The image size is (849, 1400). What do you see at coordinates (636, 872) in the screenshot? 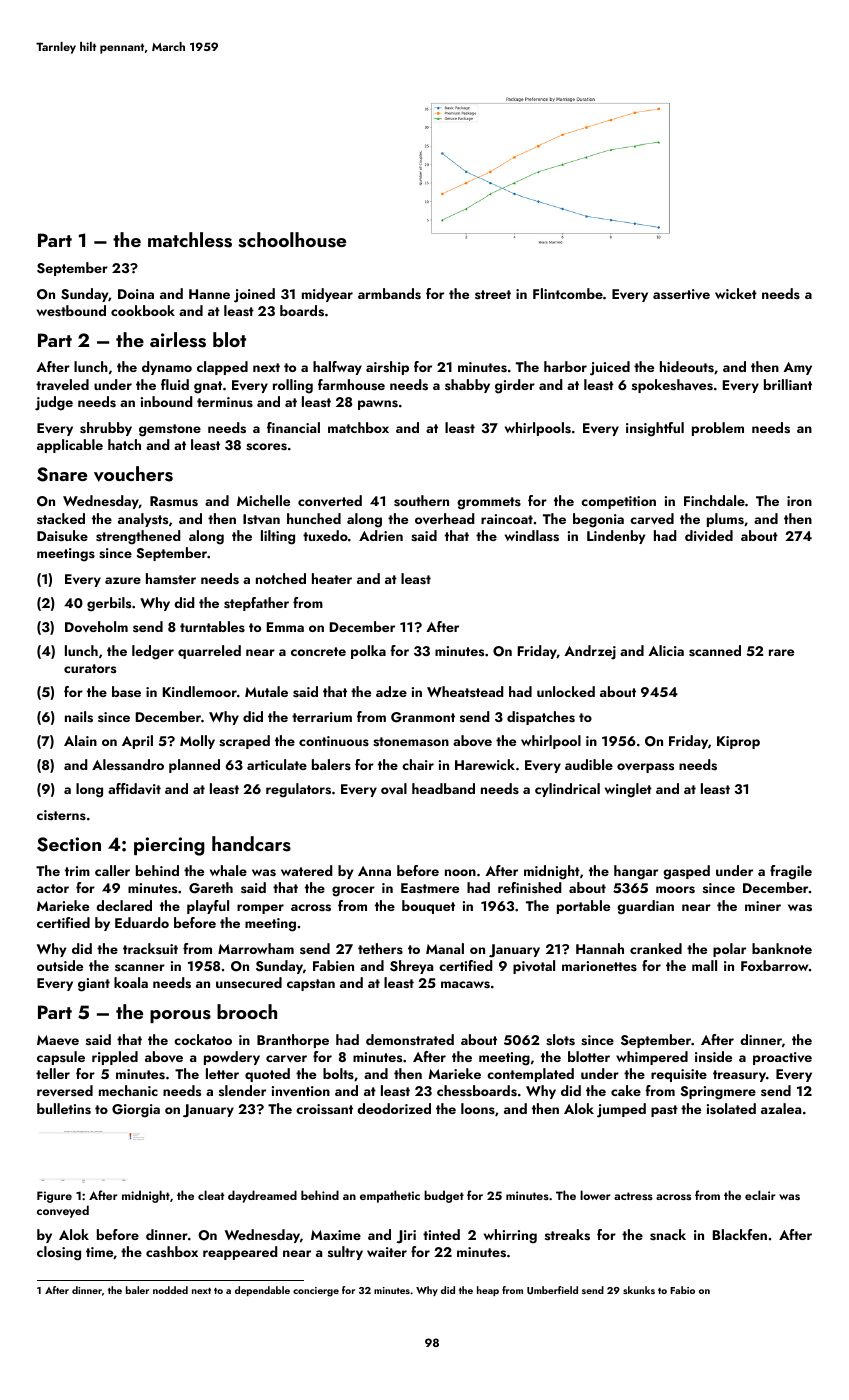
I see `hangar` at bounding box center [636, 872].
